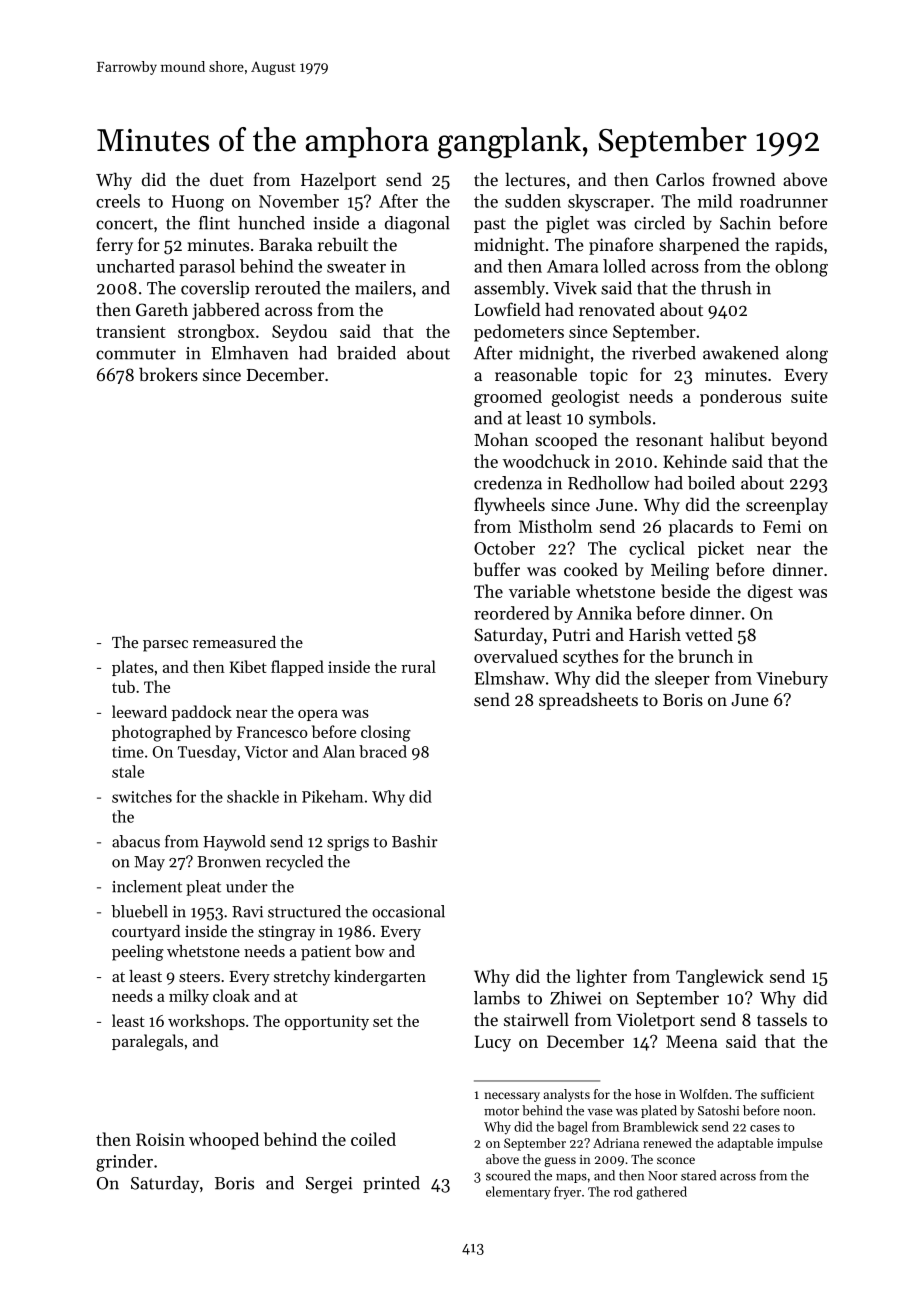 This screenshot has height=1308, width=924. What do you see at coordinates (234, 642) in the screenshot?
I see `remeasured` at bounding box center [234, 642].
